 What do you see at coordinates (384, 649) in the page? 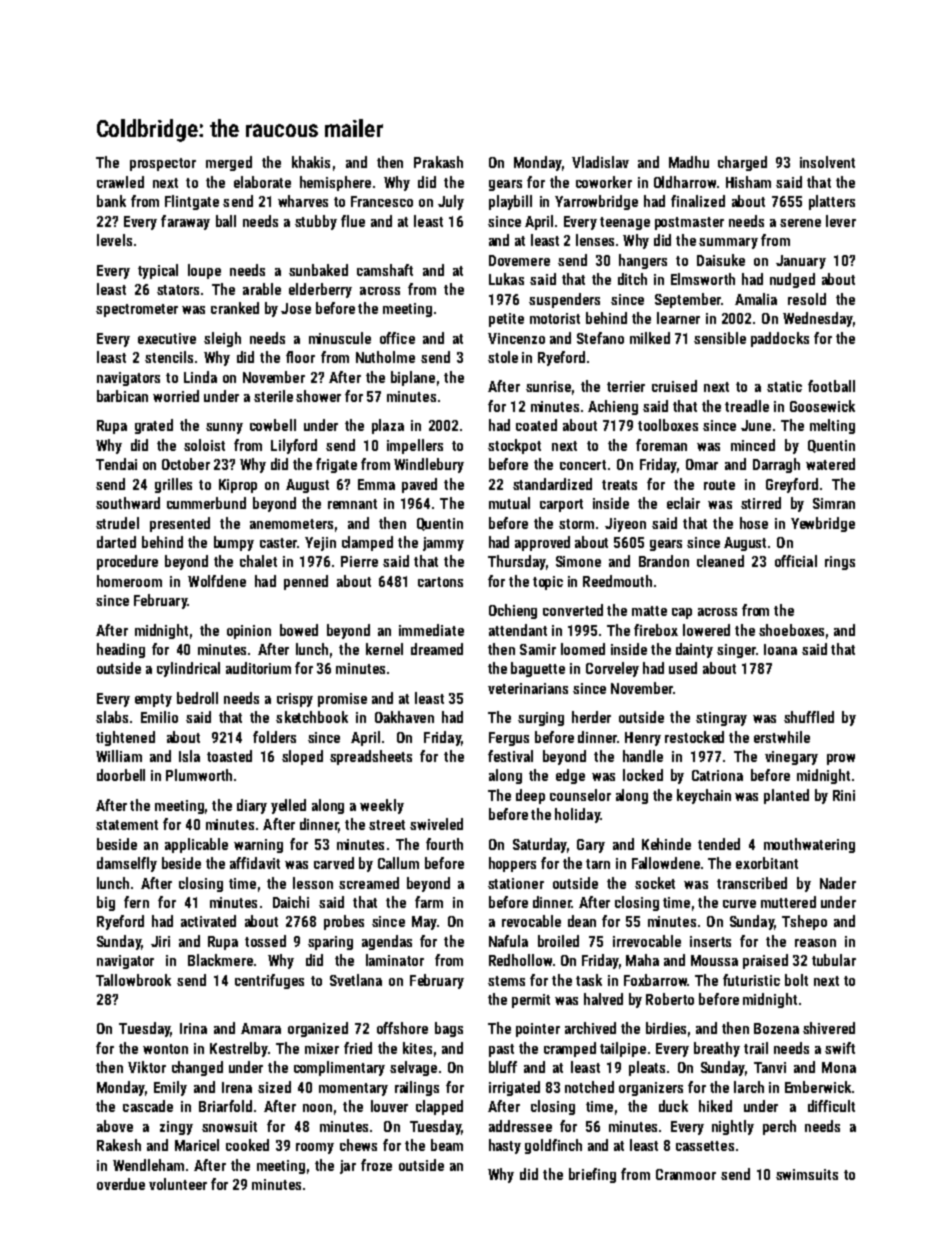
I see `kernel` at bounding box center [384, 649].
